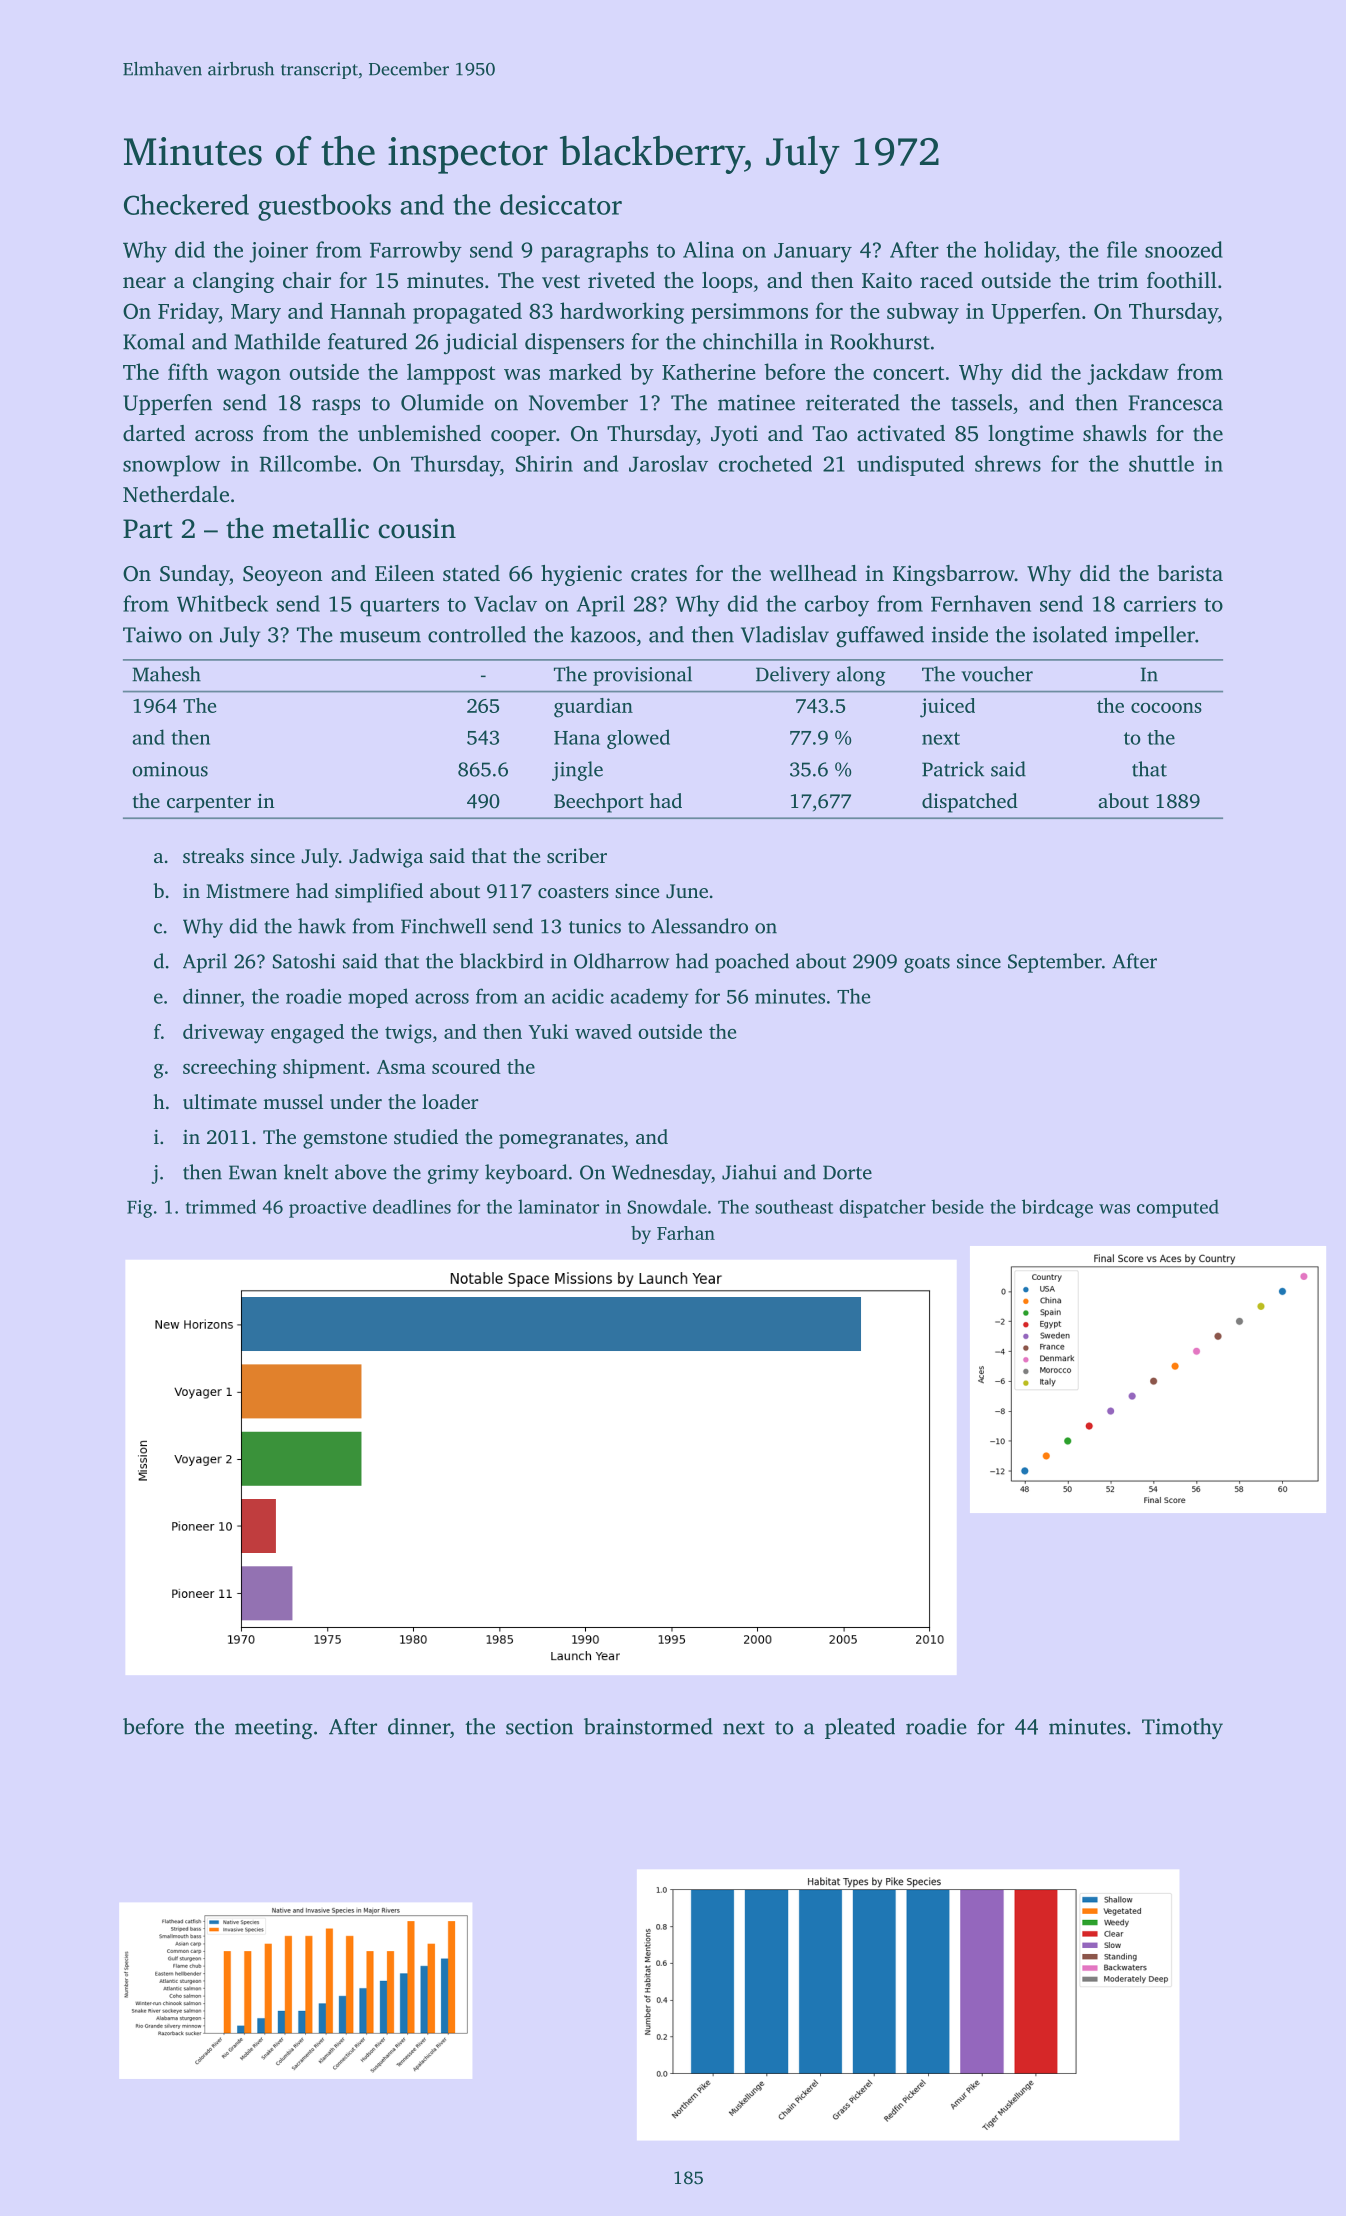  I want to click on desiccator, so click(561, 204).
